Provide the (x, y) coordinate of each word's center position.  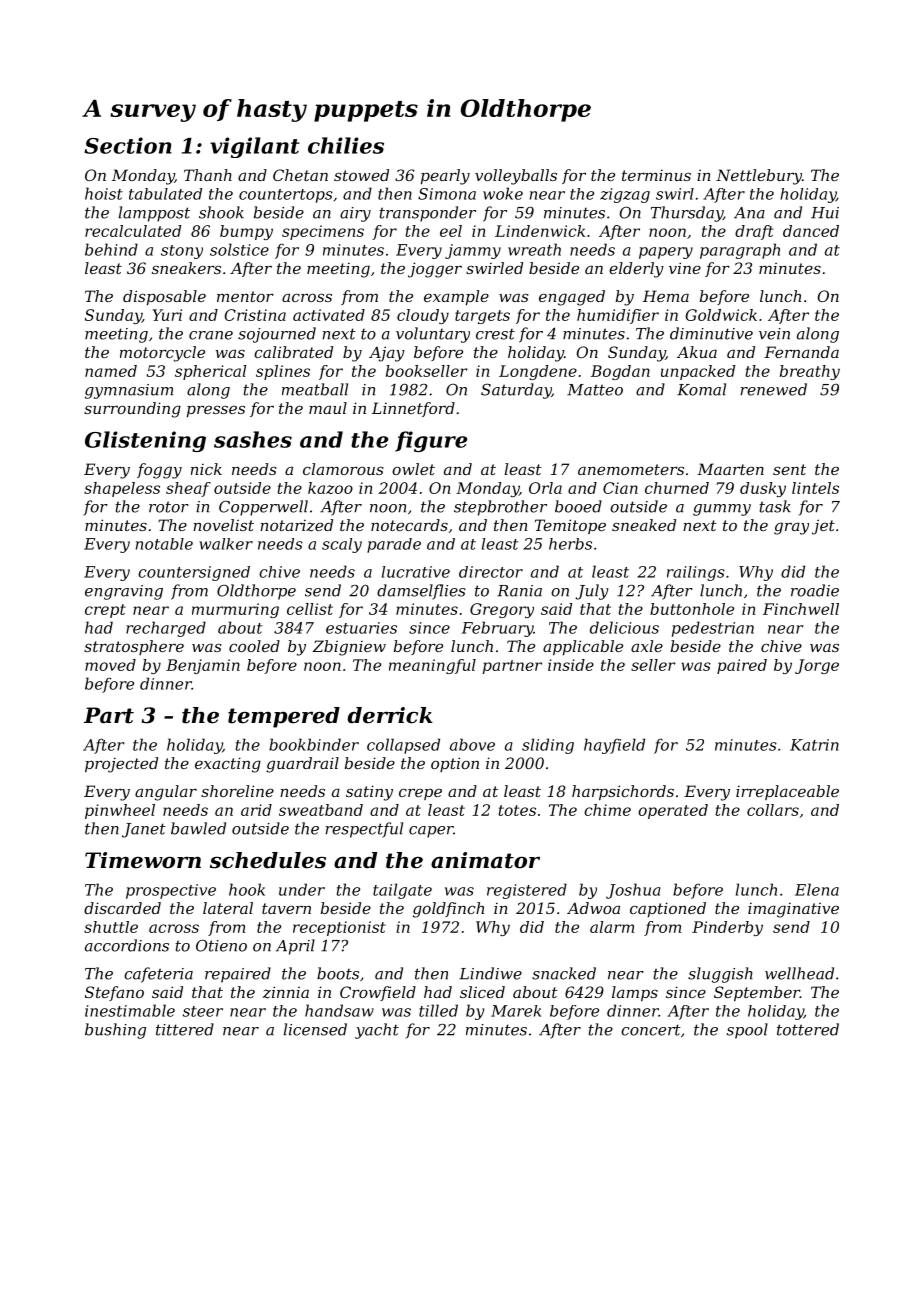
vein (774, 334)
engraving (124, 592)
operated (673, 811)
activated (329, 315)
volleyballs (516, 177)
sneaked (644, 525)
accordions (127, 945)
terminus (656, 175)
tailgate (402, 891)
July (592, 592)
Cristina (255, 315)
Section (128, 145)
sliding (548, 746)
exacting (228, 765)
